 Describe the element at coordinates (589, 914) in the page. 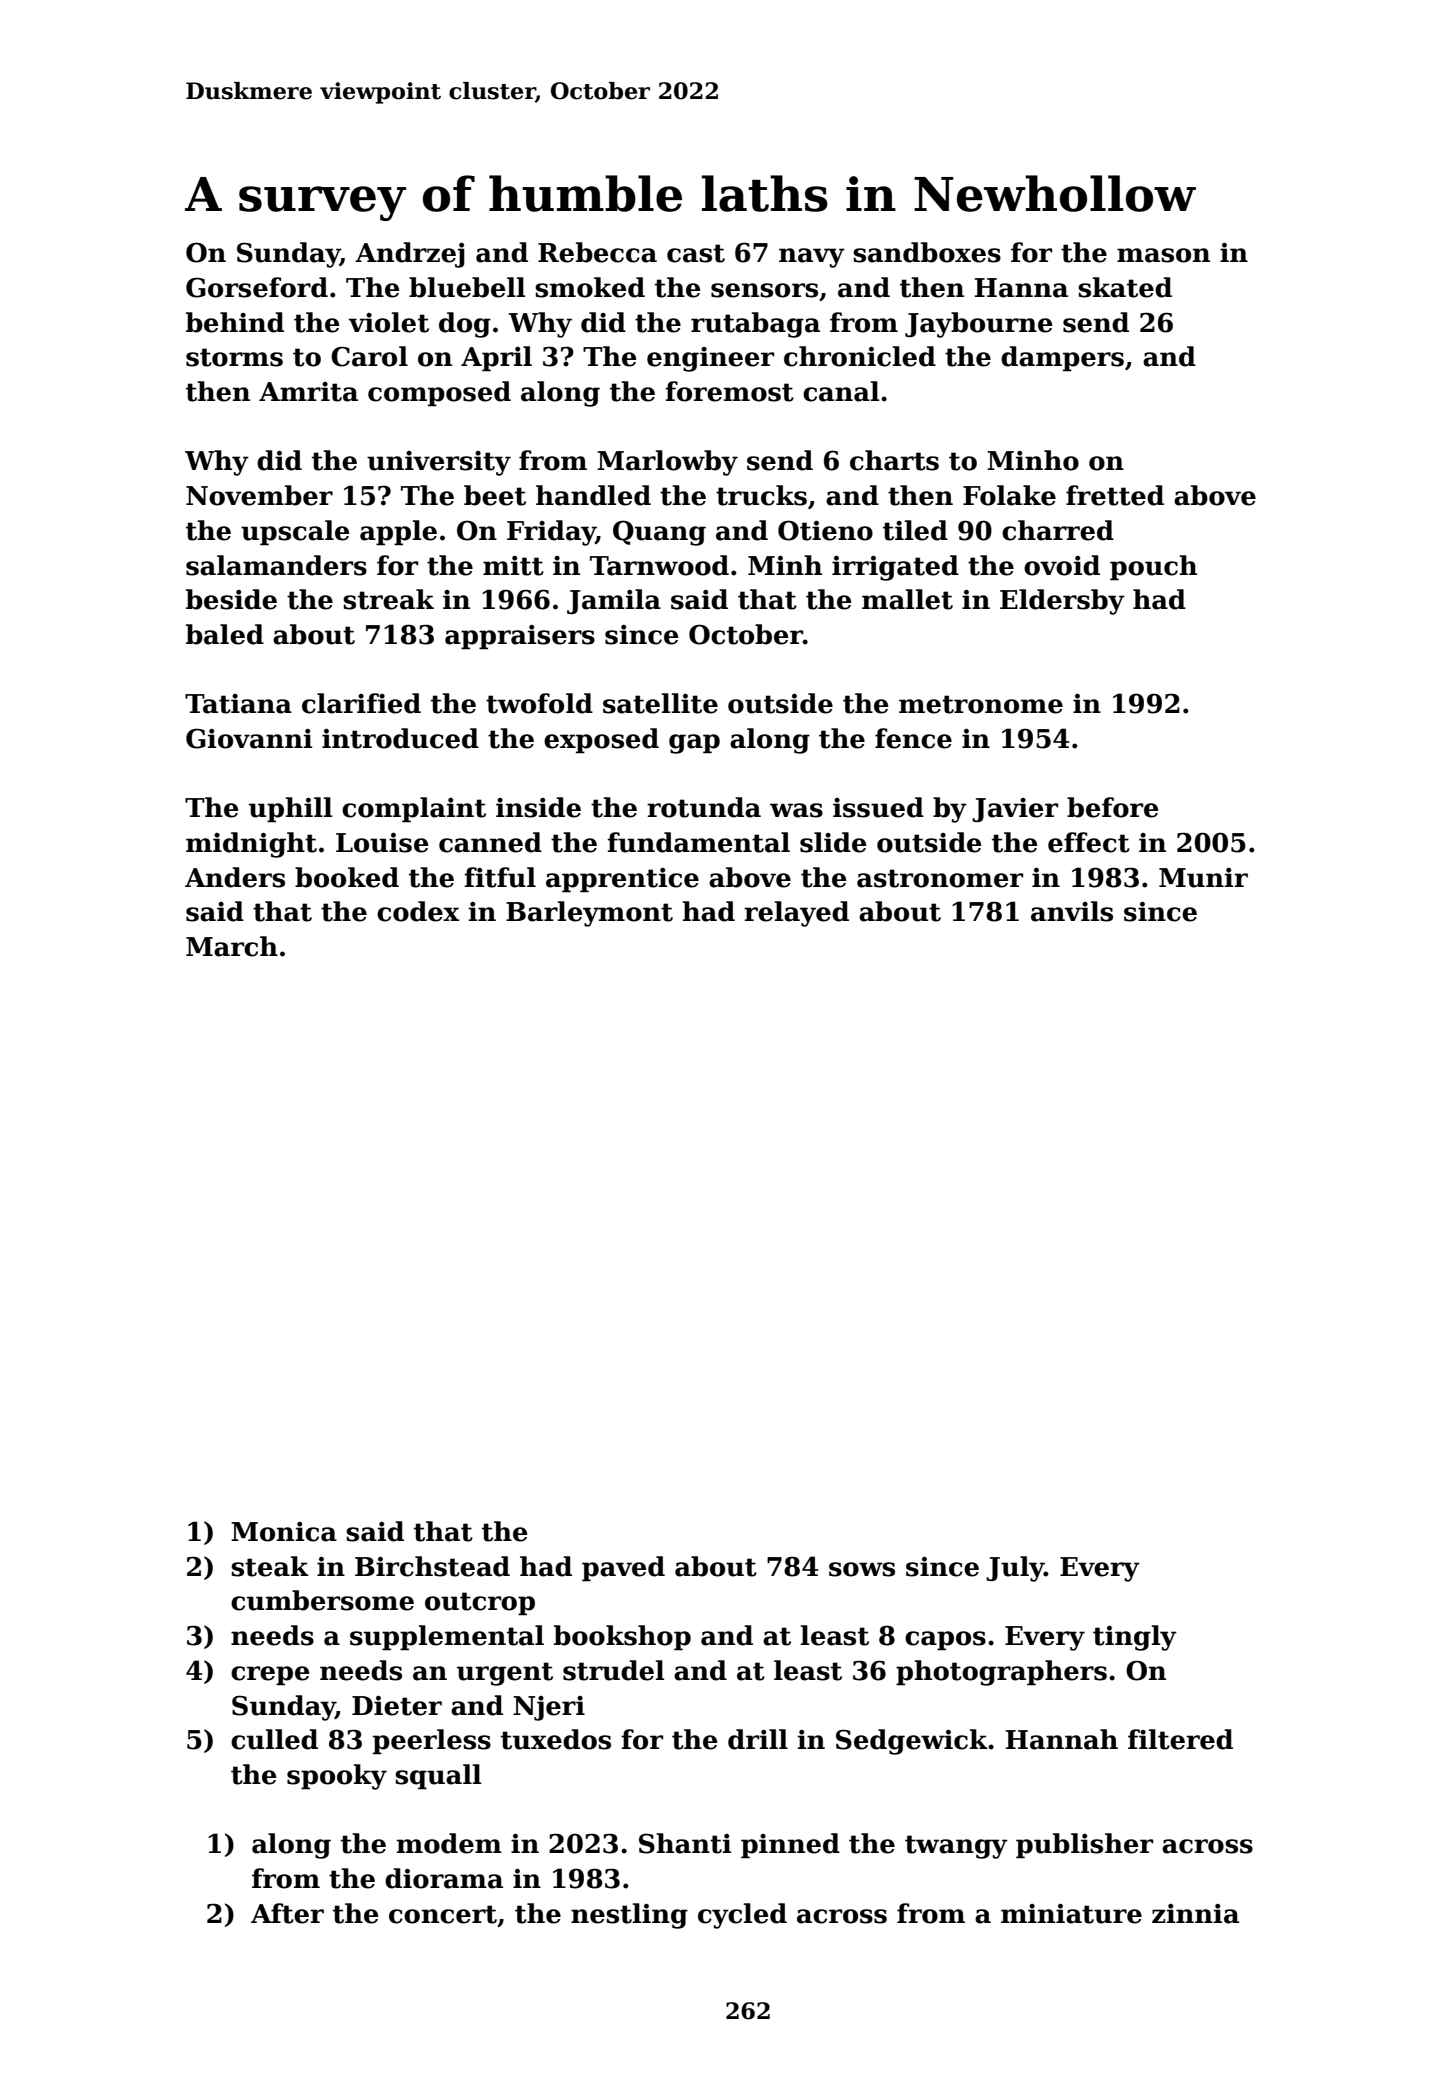

I see `Barleymont` at that location.
